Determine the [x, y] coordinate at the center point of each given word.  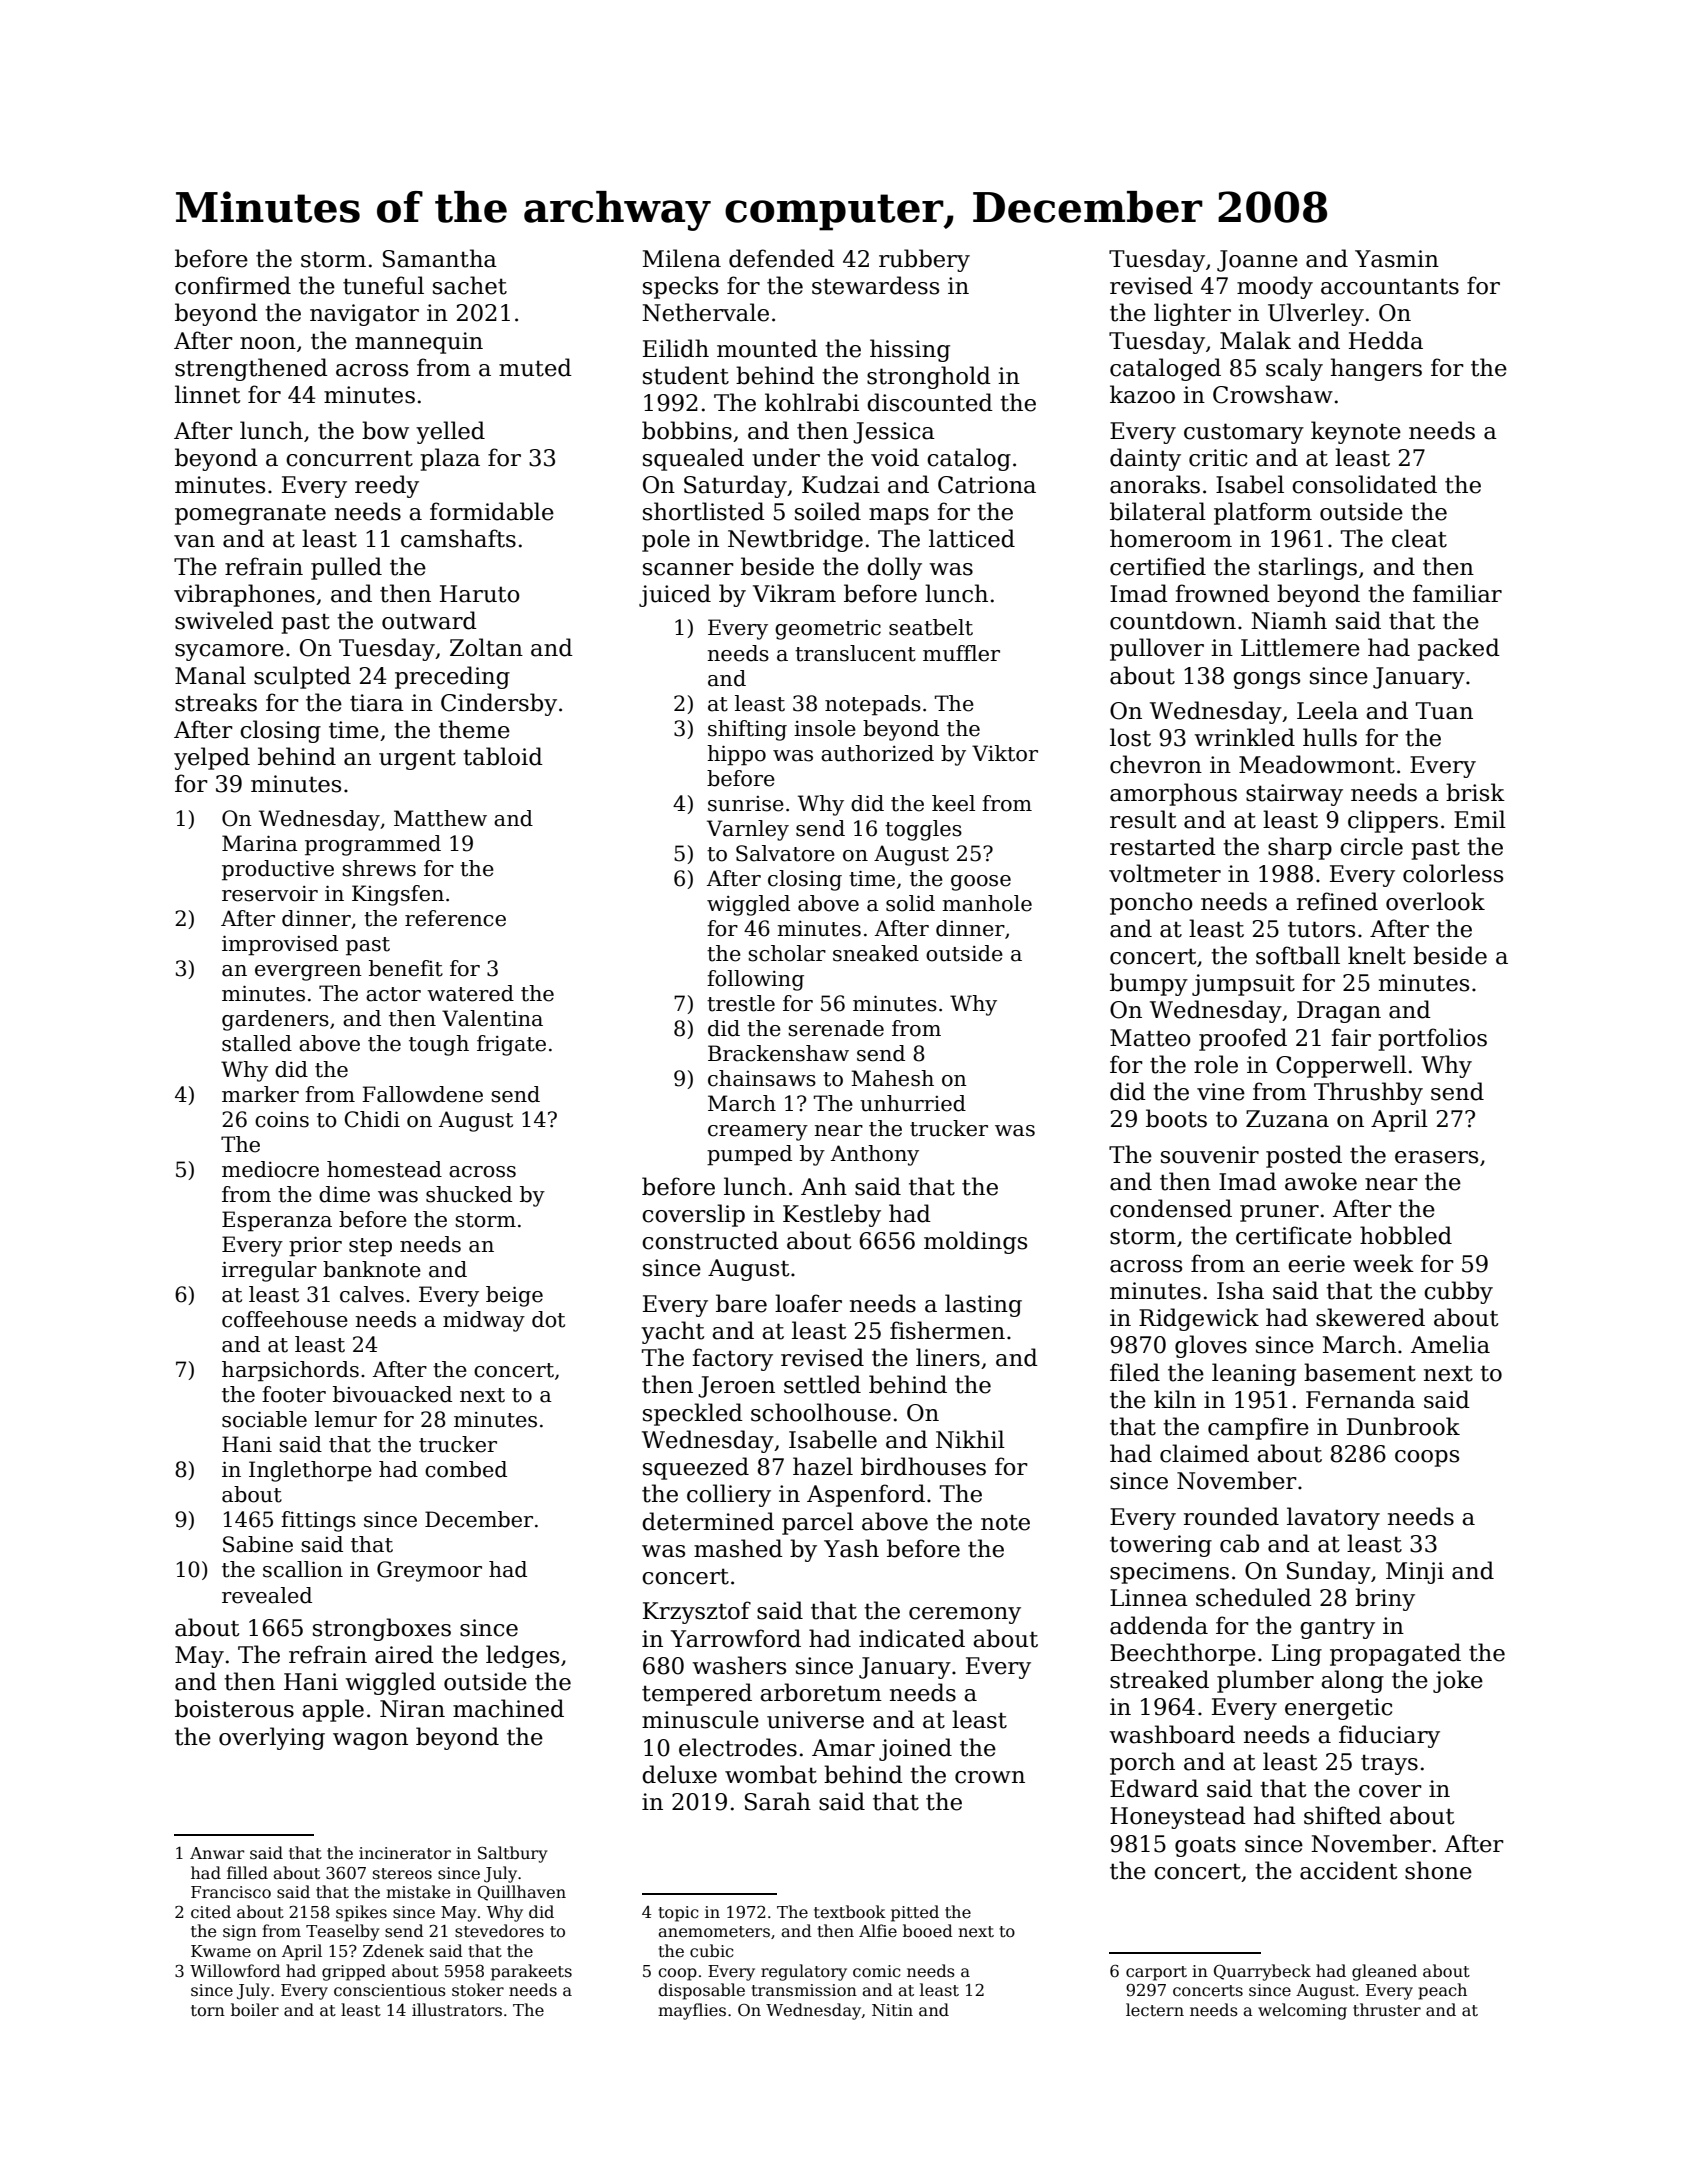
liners [948, 1357]
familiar [1457, 593]
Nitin [892, 2010]
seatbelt [931, 627]
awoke [1321, 1181]
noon [268, 343]
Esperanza [277, 1221]
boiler [255, 2009]
